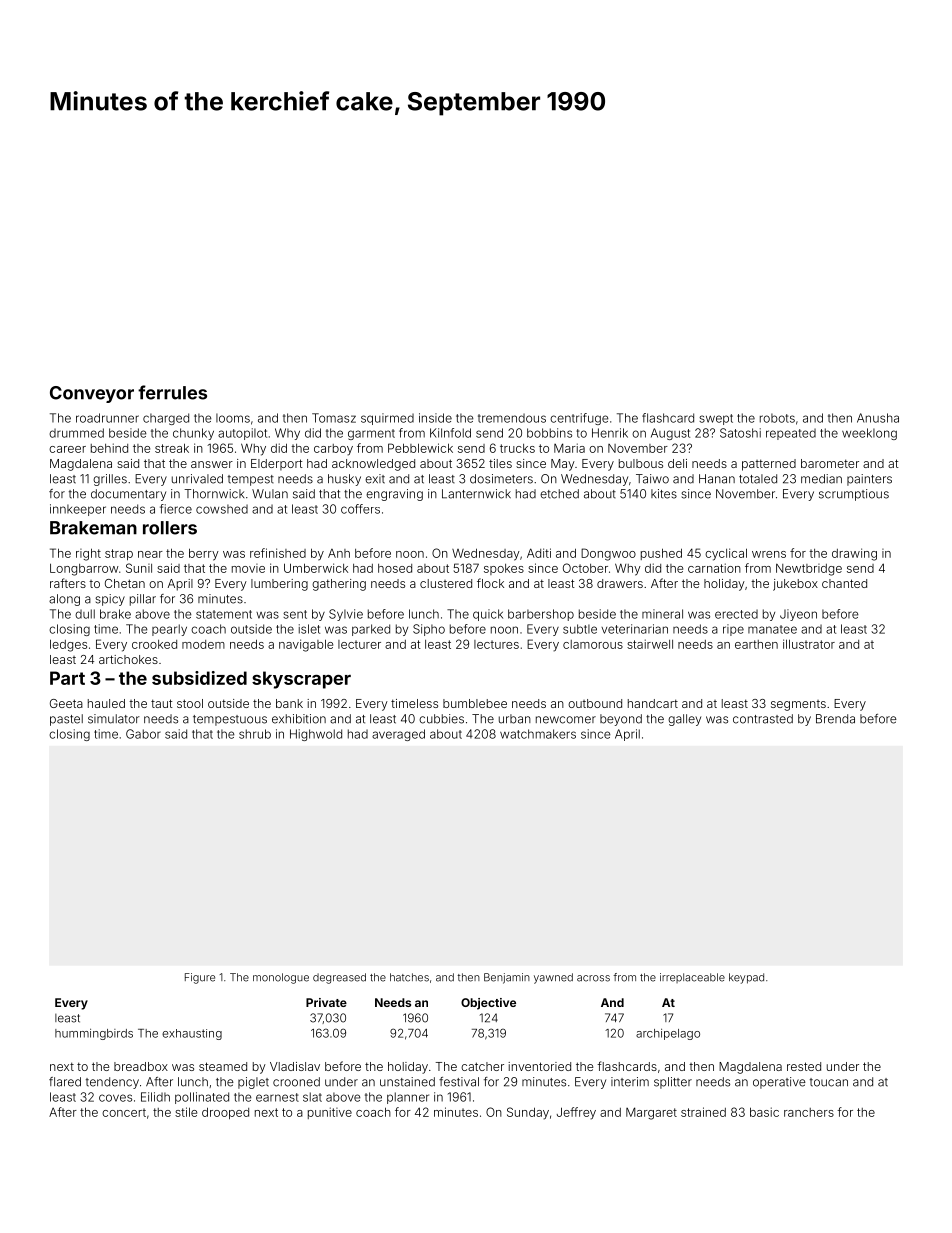  Describe the element at coordinates (435, 418) in the document. I see `inside` at that location.
